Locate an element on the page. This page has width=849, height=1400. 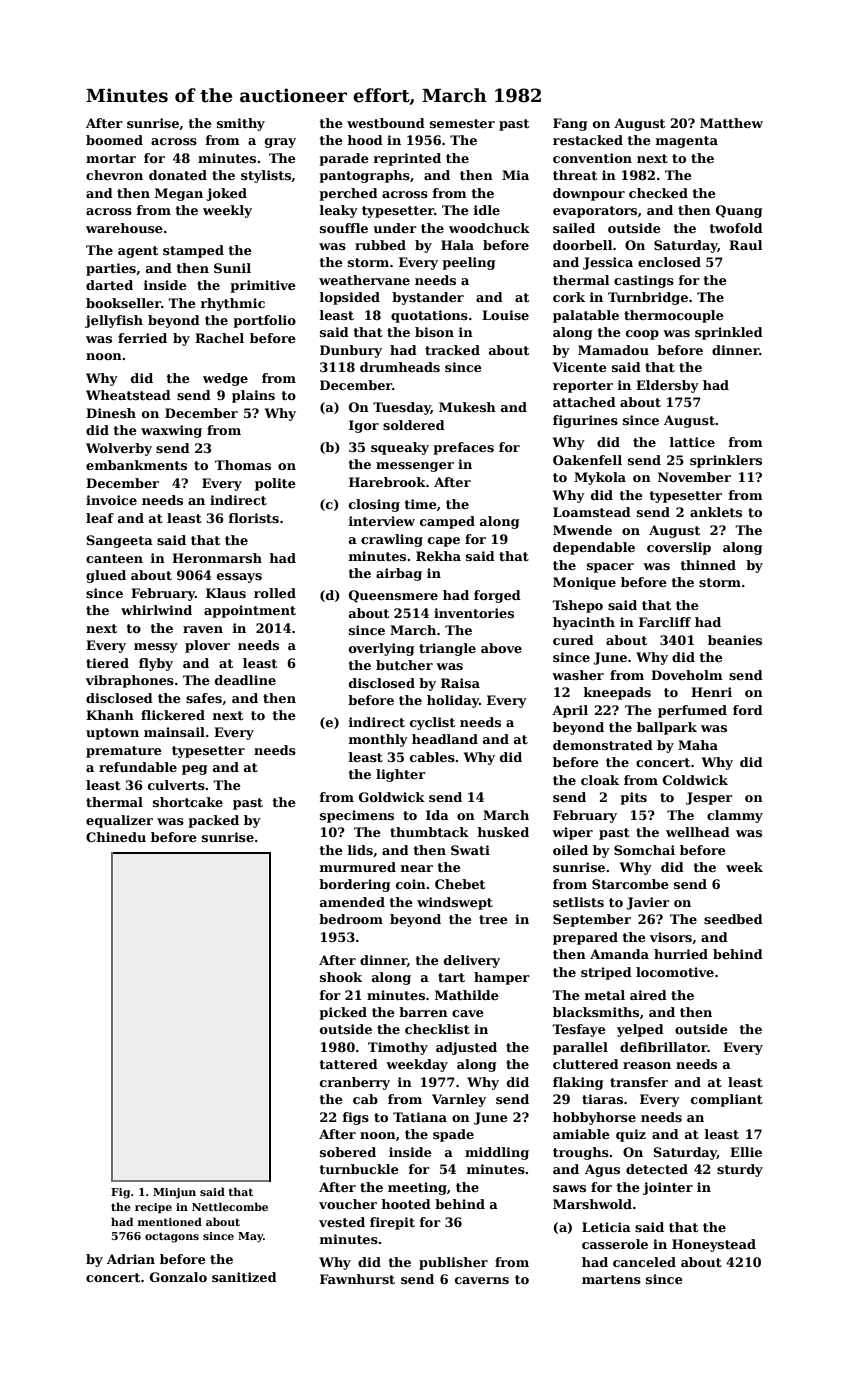
visors is located at coordinates (671, 937).
